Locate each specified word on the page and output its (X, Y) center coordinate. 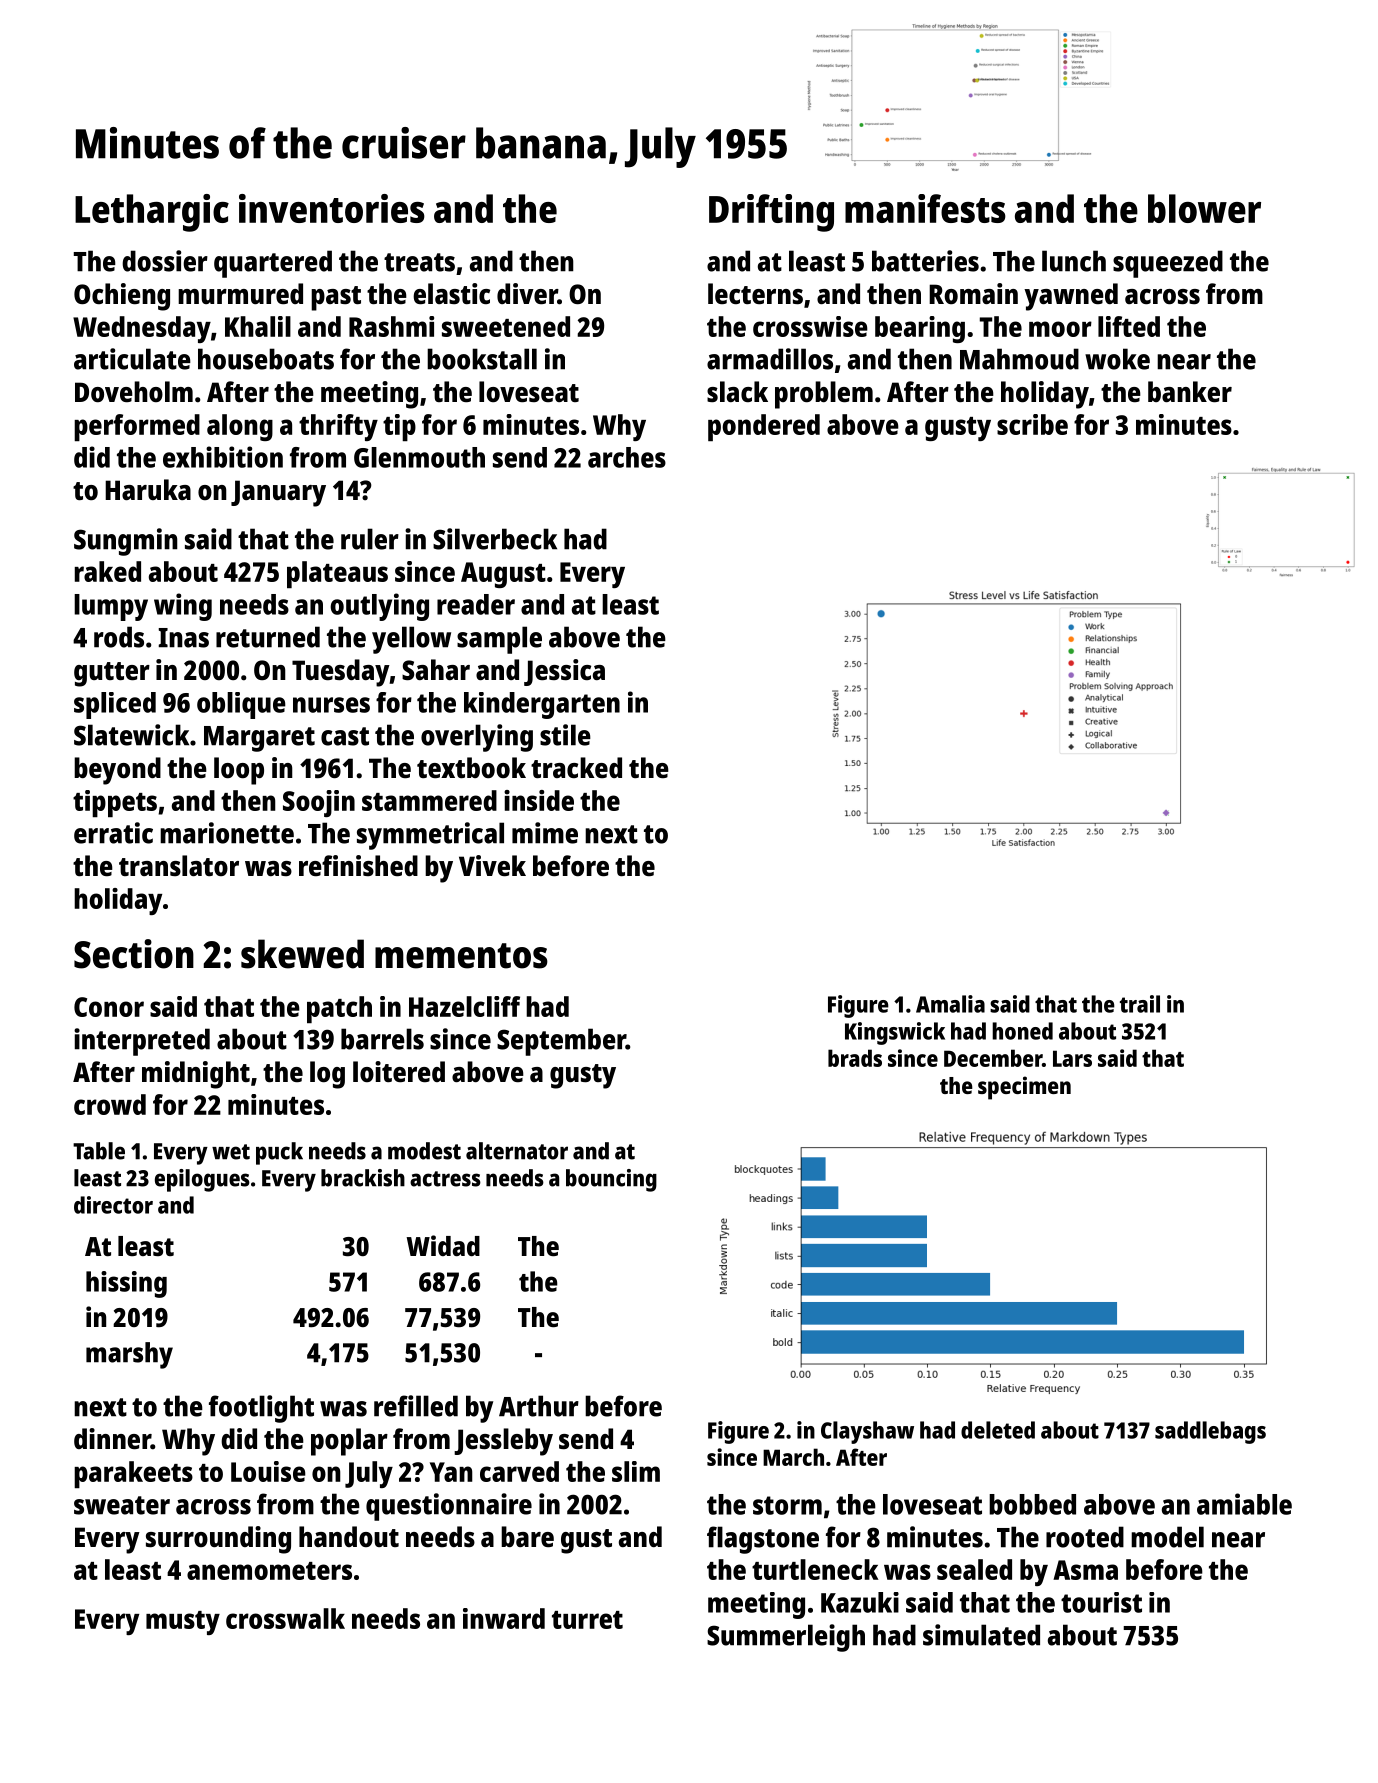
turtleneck (815, 1569)
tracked (576, 767)
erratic (113, 833)
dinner (112, 1439)
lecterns (755, 294)
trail (1140, 1004)
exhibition (223, 457)
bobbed (1032, 1504)
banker (1190, 392)
